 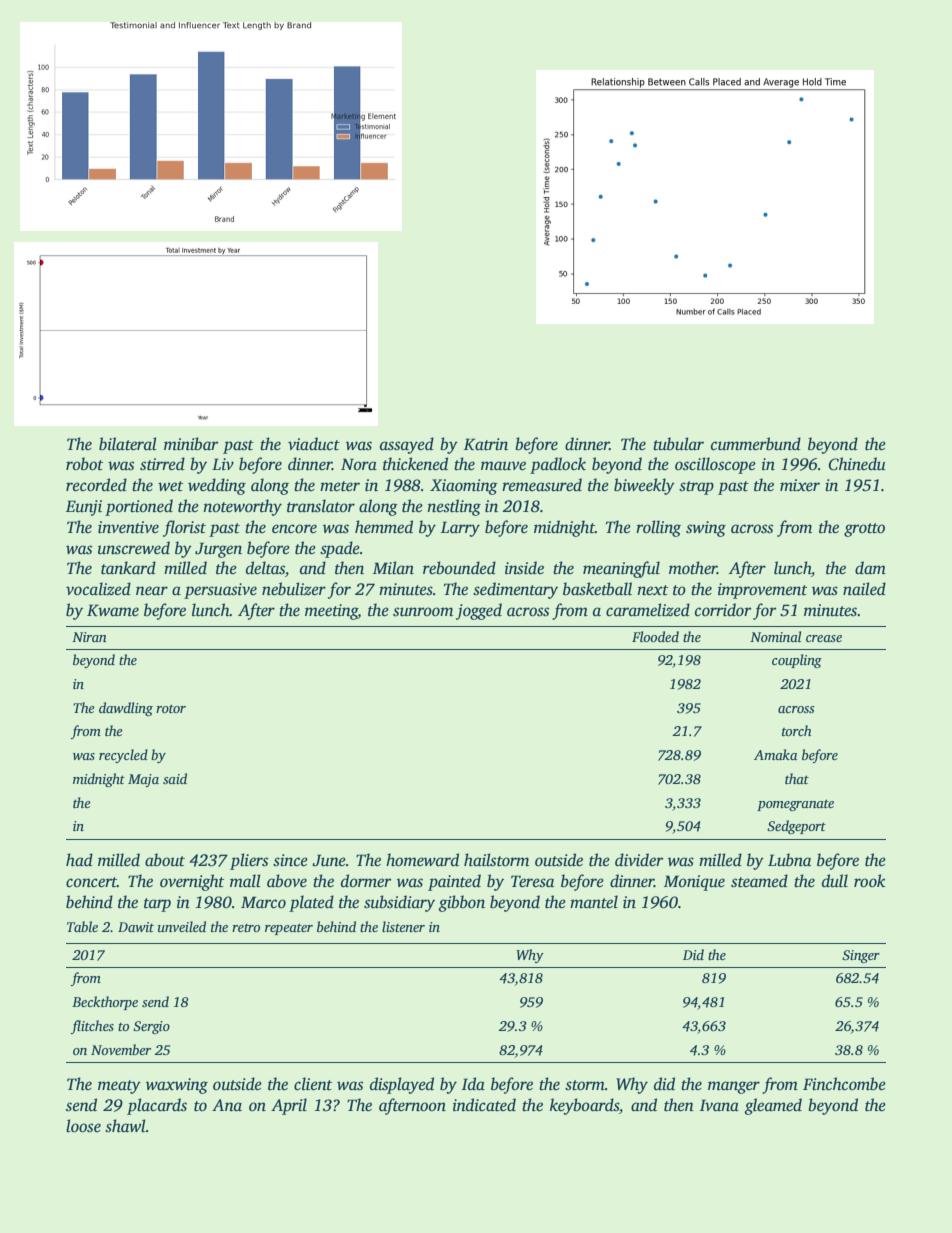 What do you see at coordinates (484, 1105) in the screenshot?
I see `indicated` at bounding box center [484, 1105].
